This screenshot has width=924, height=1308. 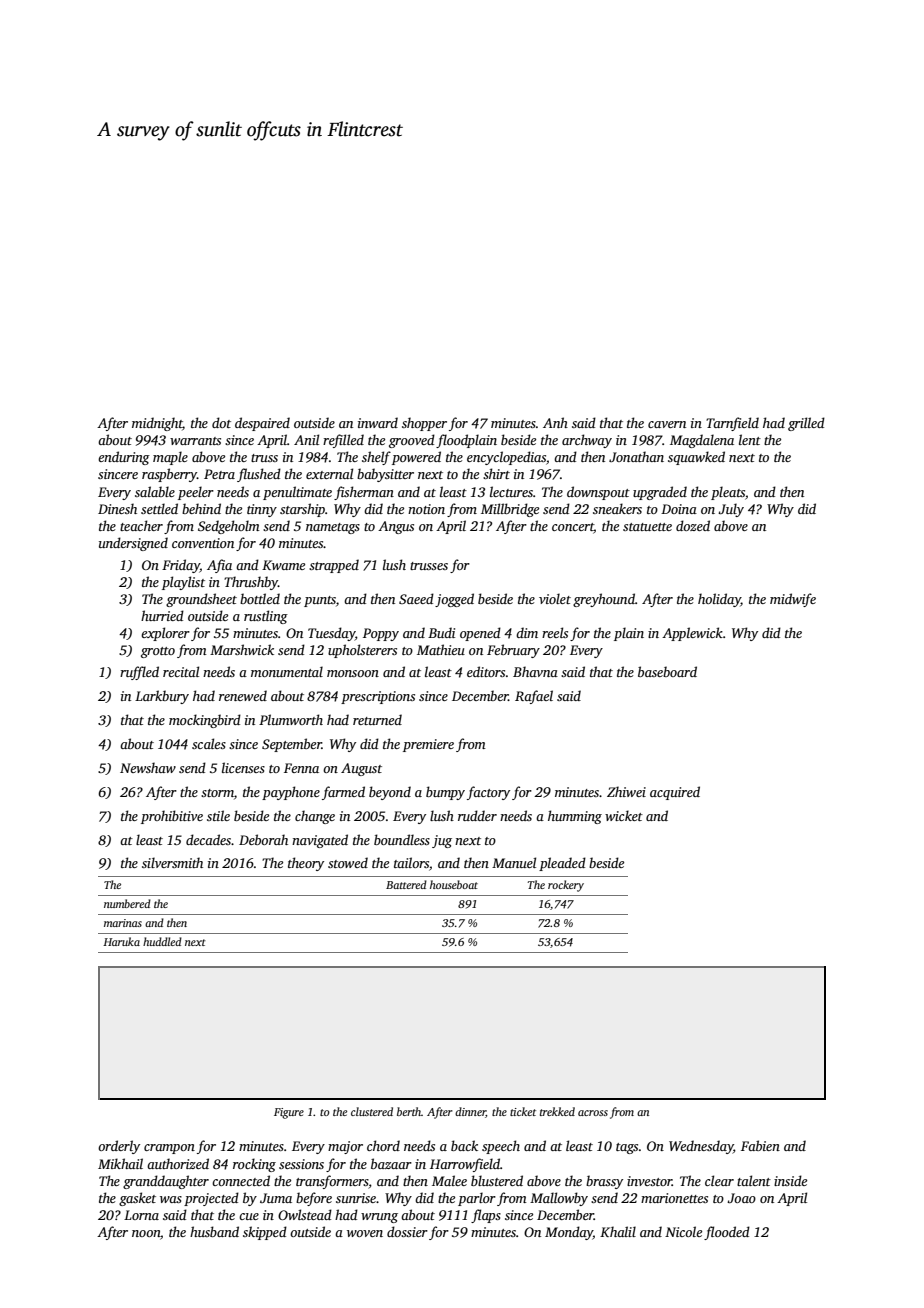 What do you see at coordinates (329, 473) in the screenshot?
I see `external` at bounding box center [329, 473].
